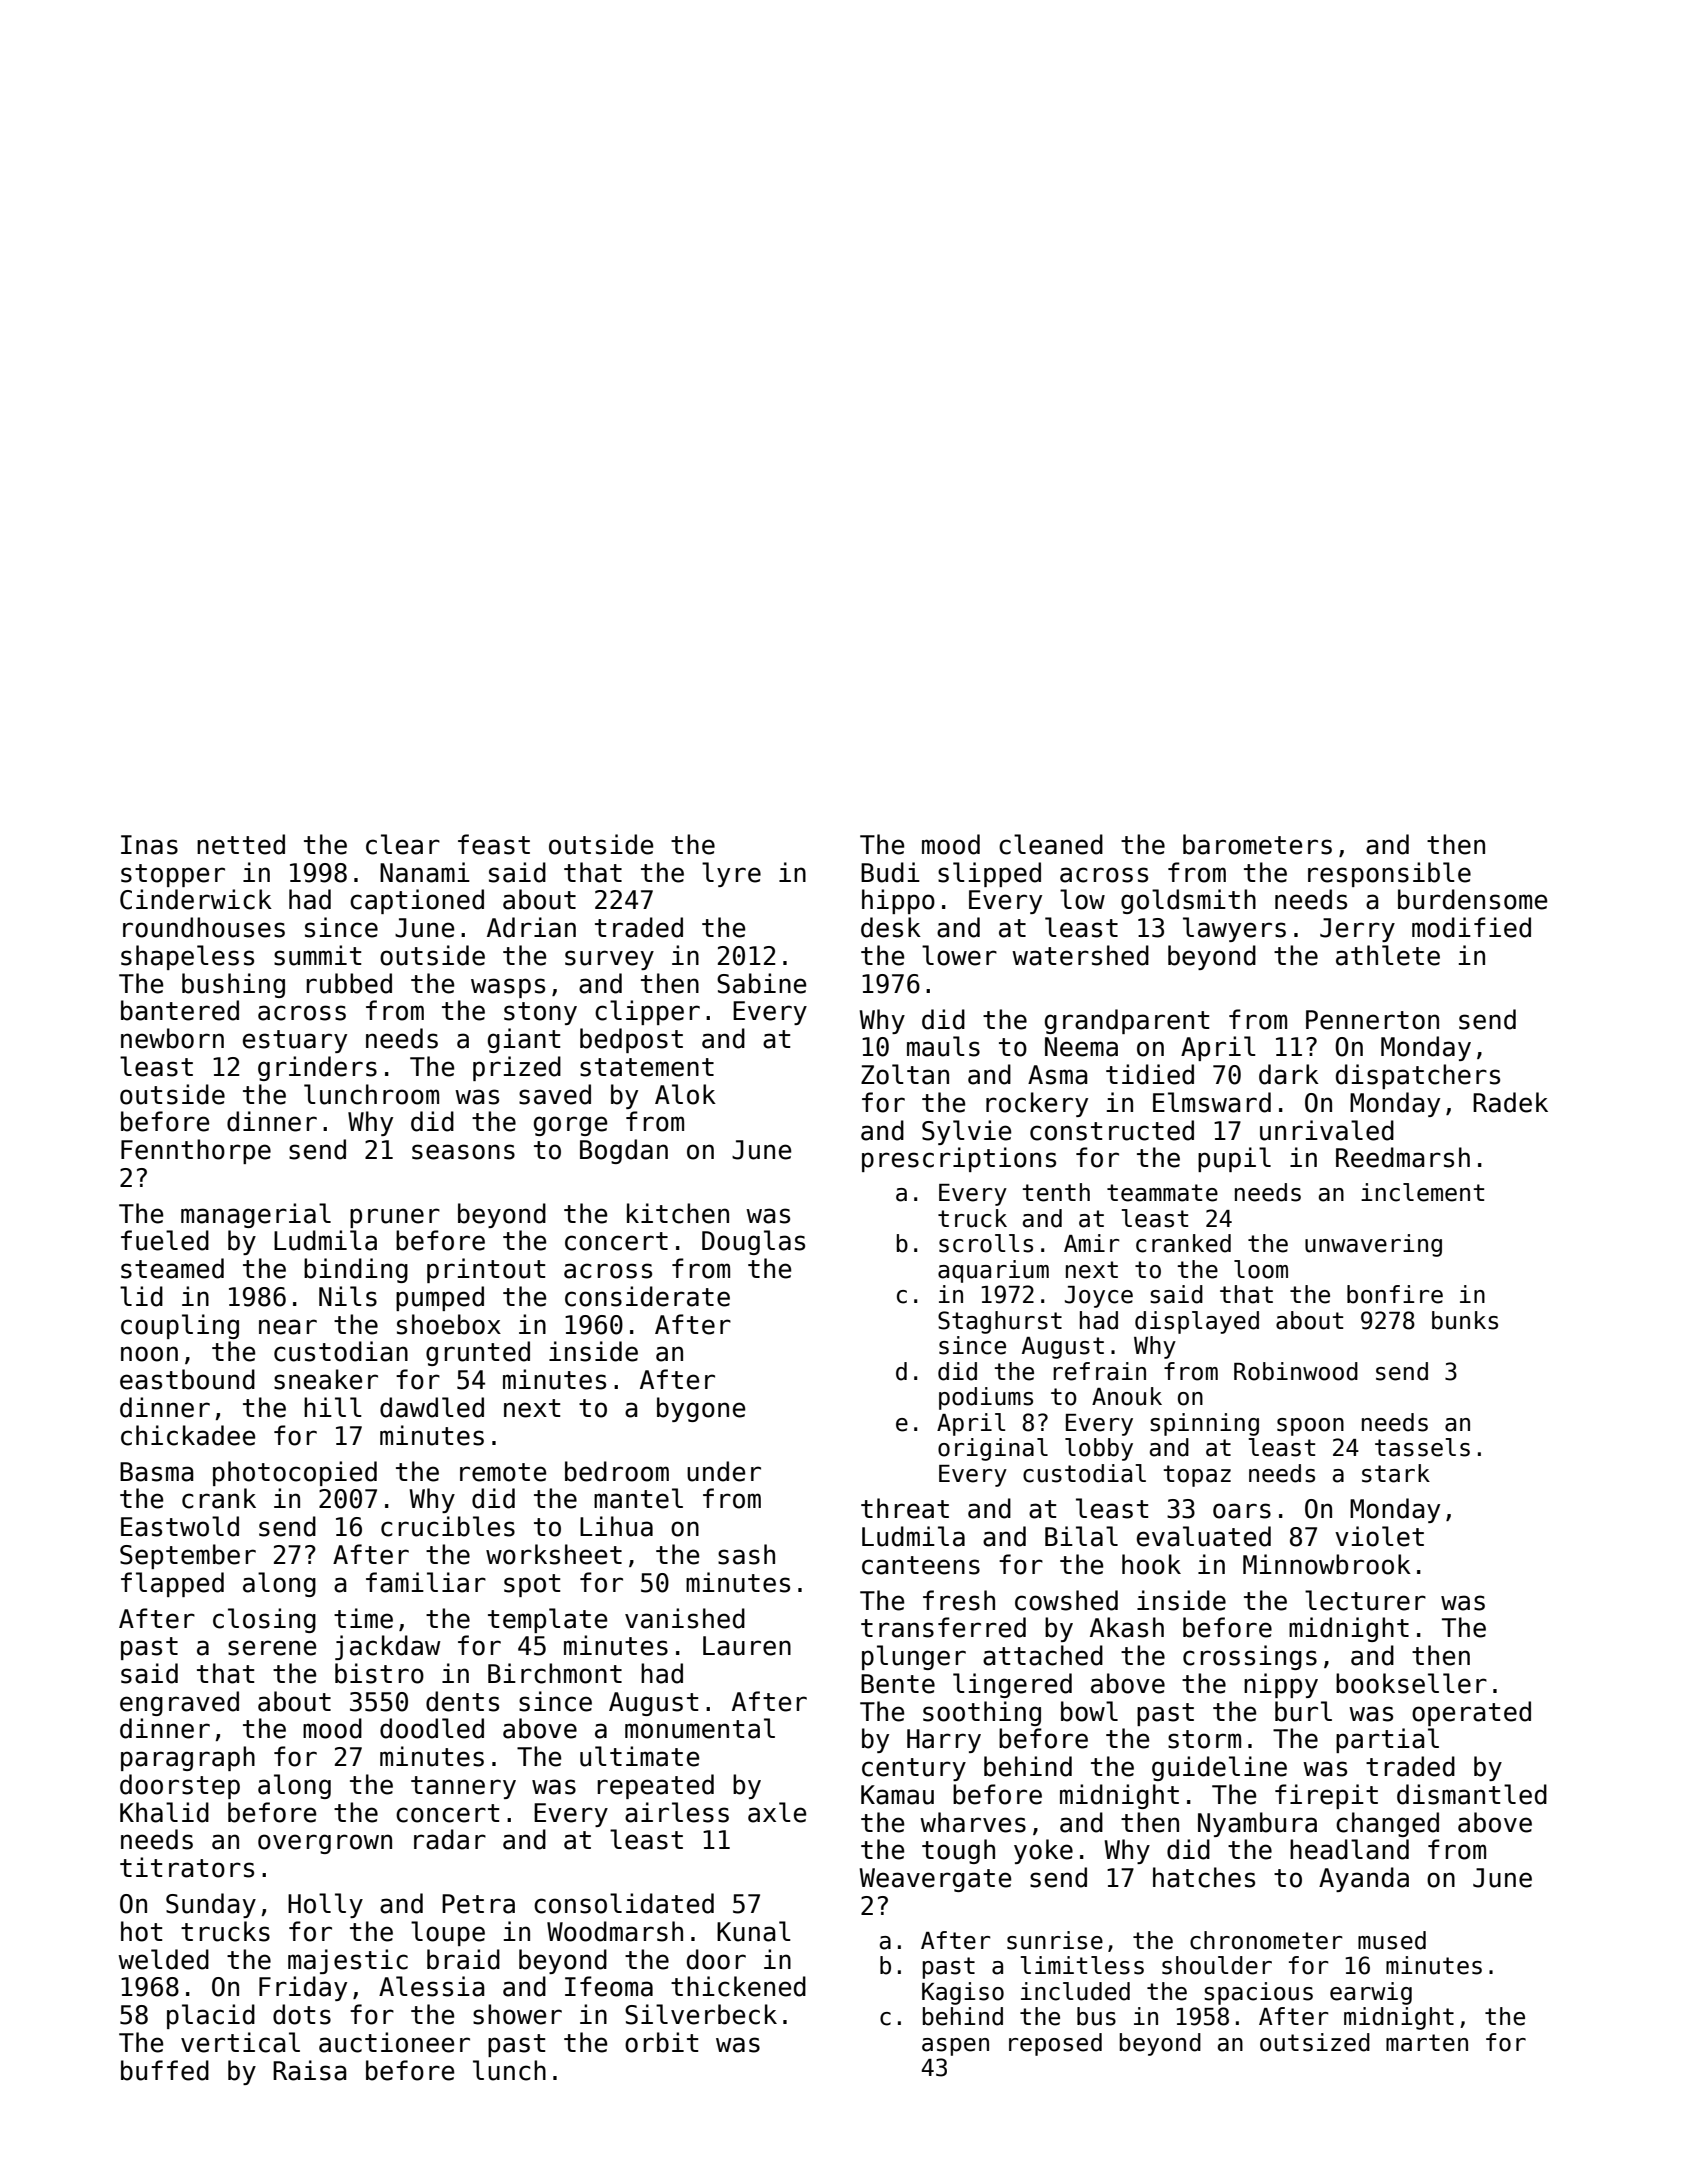  I want to click on cleaned, so click(1051, 844).
